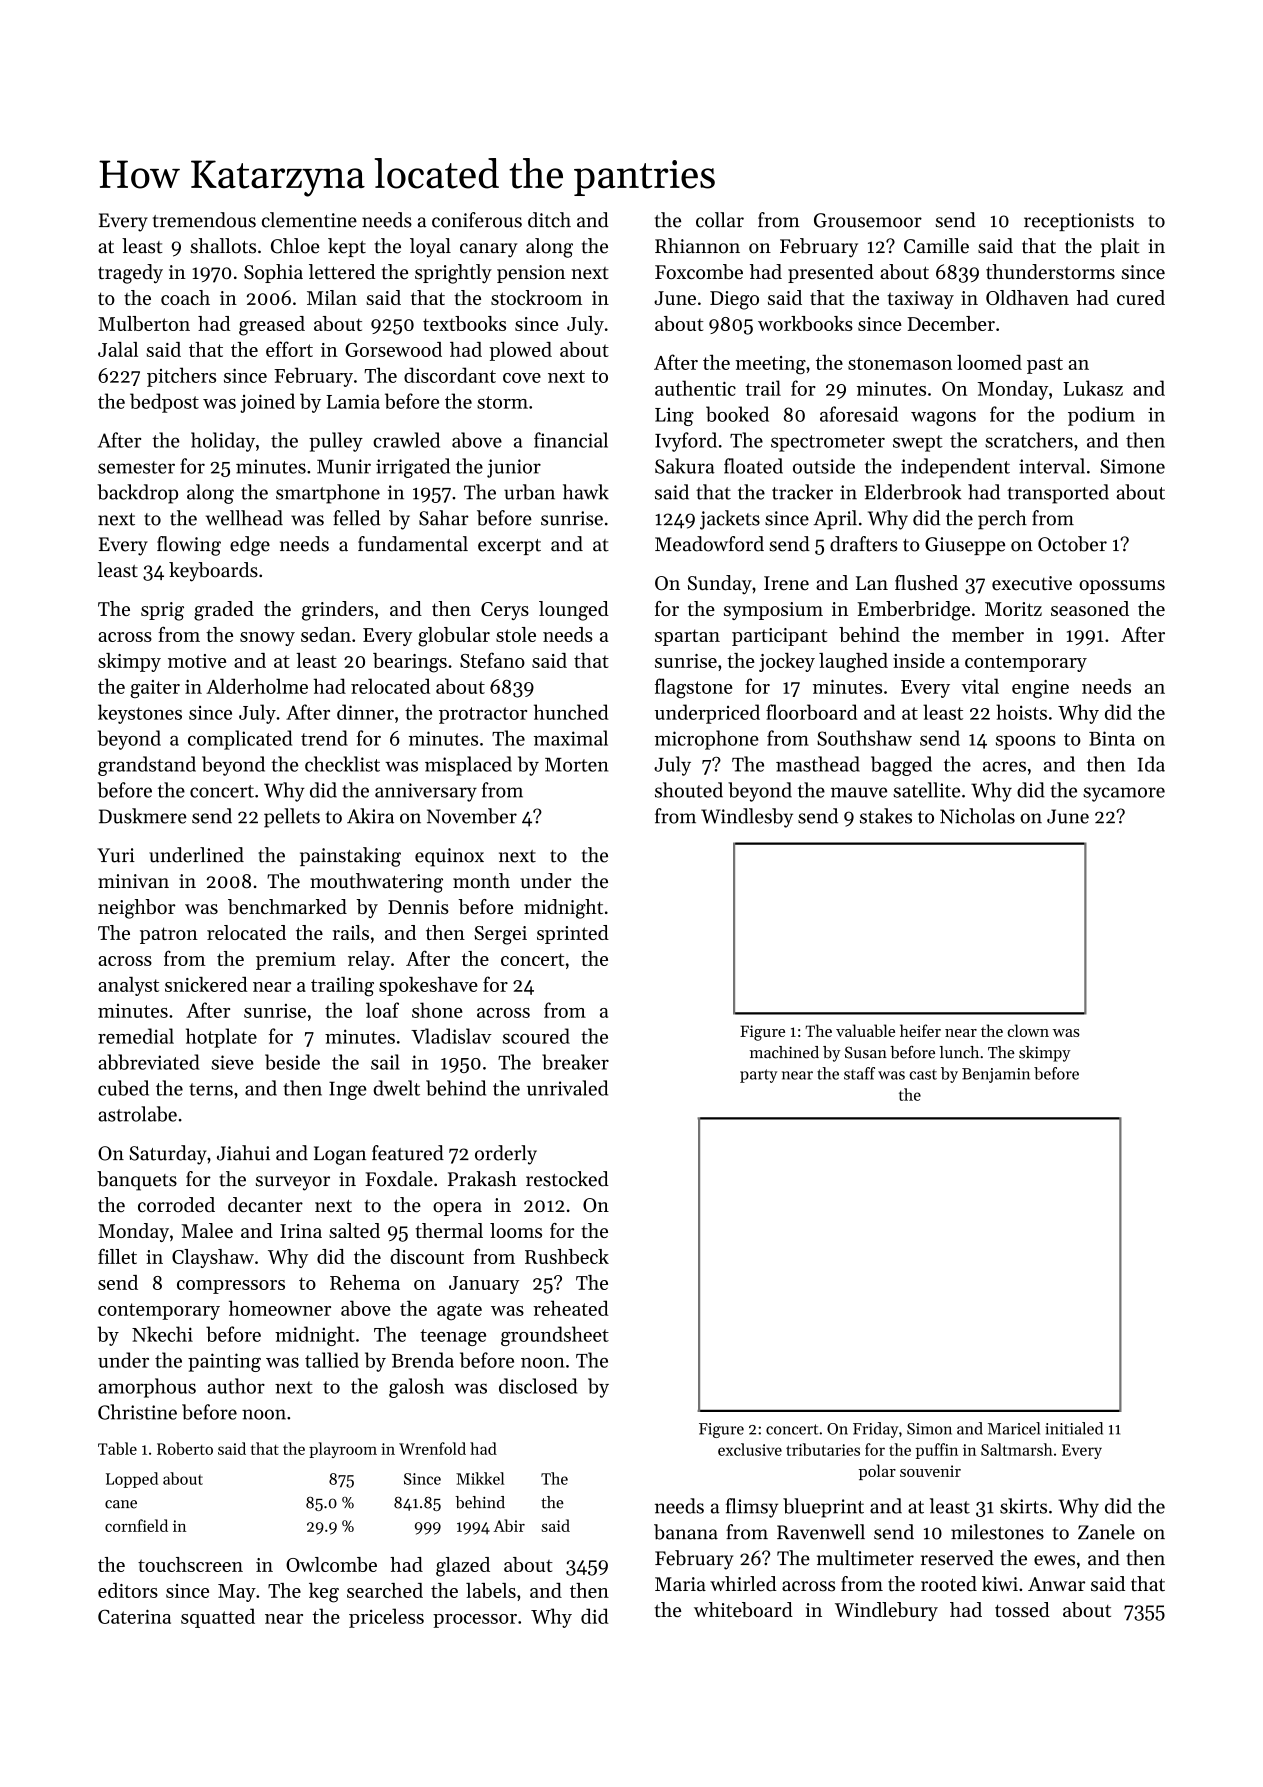 This screenshot has width=1263, height=1787. I want to click on stole, so click(516, 634).
